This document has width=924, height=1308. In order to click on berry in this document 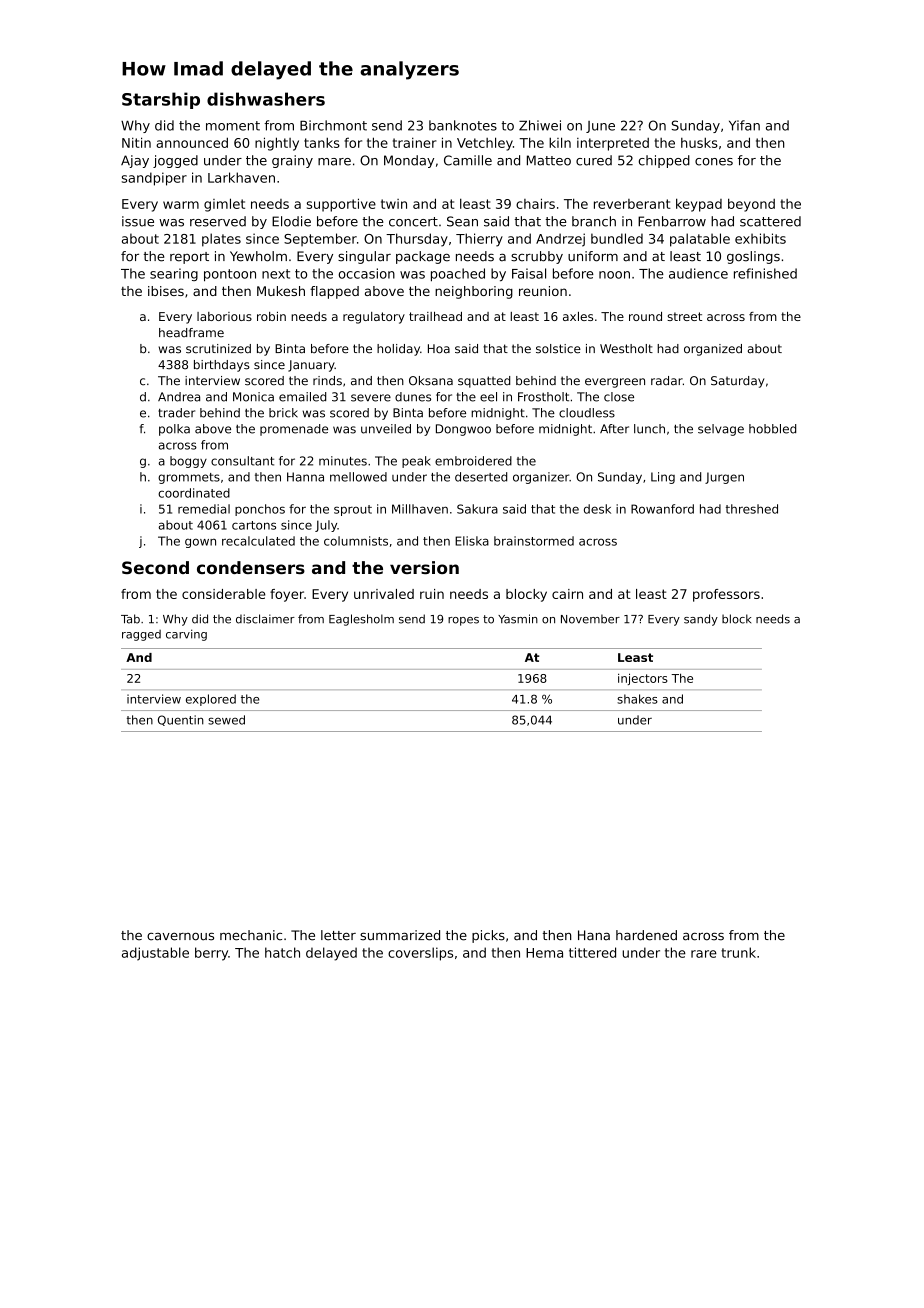, I will do `click(211, 954)`.
